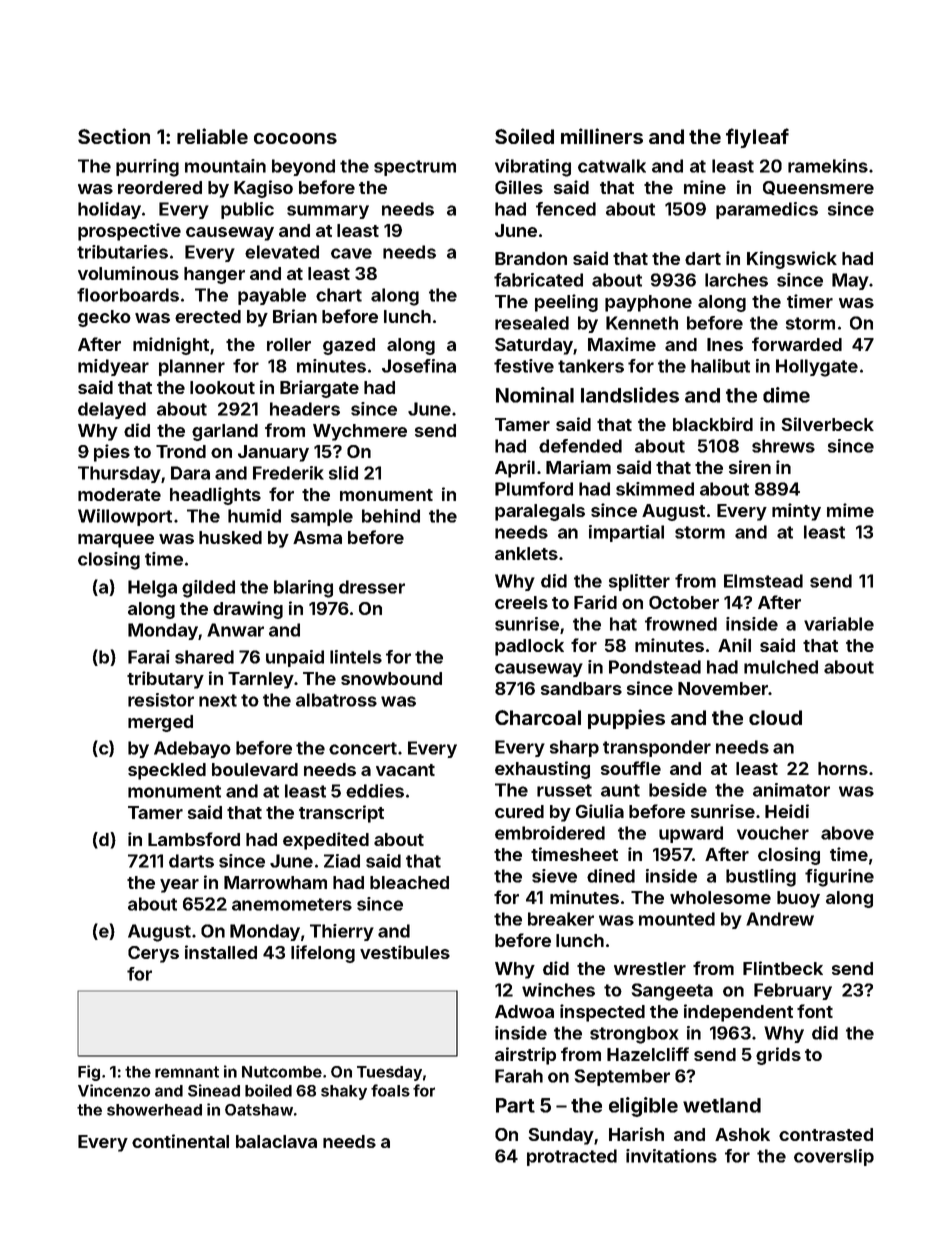 The width and height of the page is (952, 1233). Describe the element at coordinates (792, 260) in the page. I see `Kingswick` at that location.
